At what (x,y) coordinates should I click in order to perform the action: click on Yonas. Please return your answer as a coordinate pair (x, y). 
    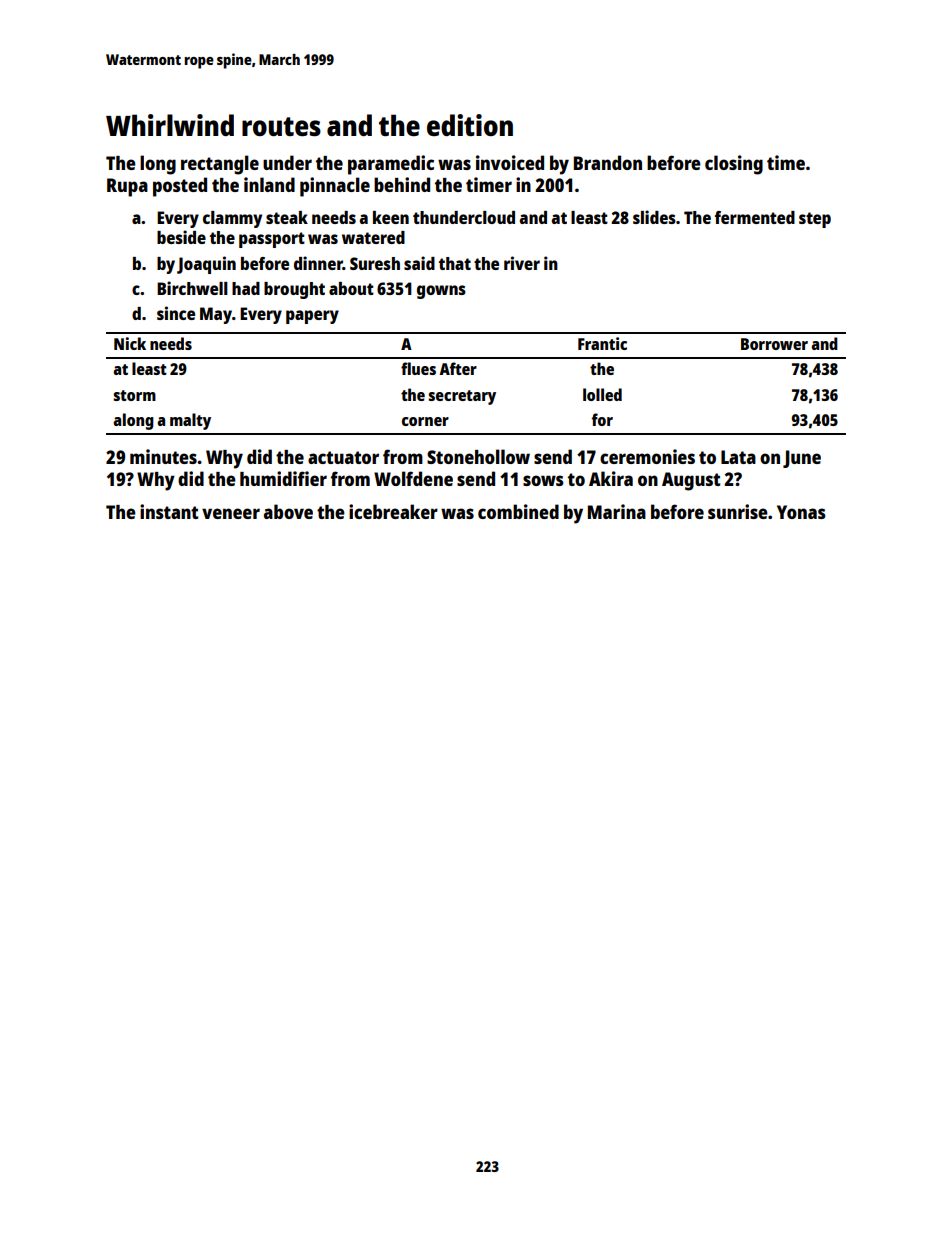
    Looking at the image, I should click on (801, 512).
